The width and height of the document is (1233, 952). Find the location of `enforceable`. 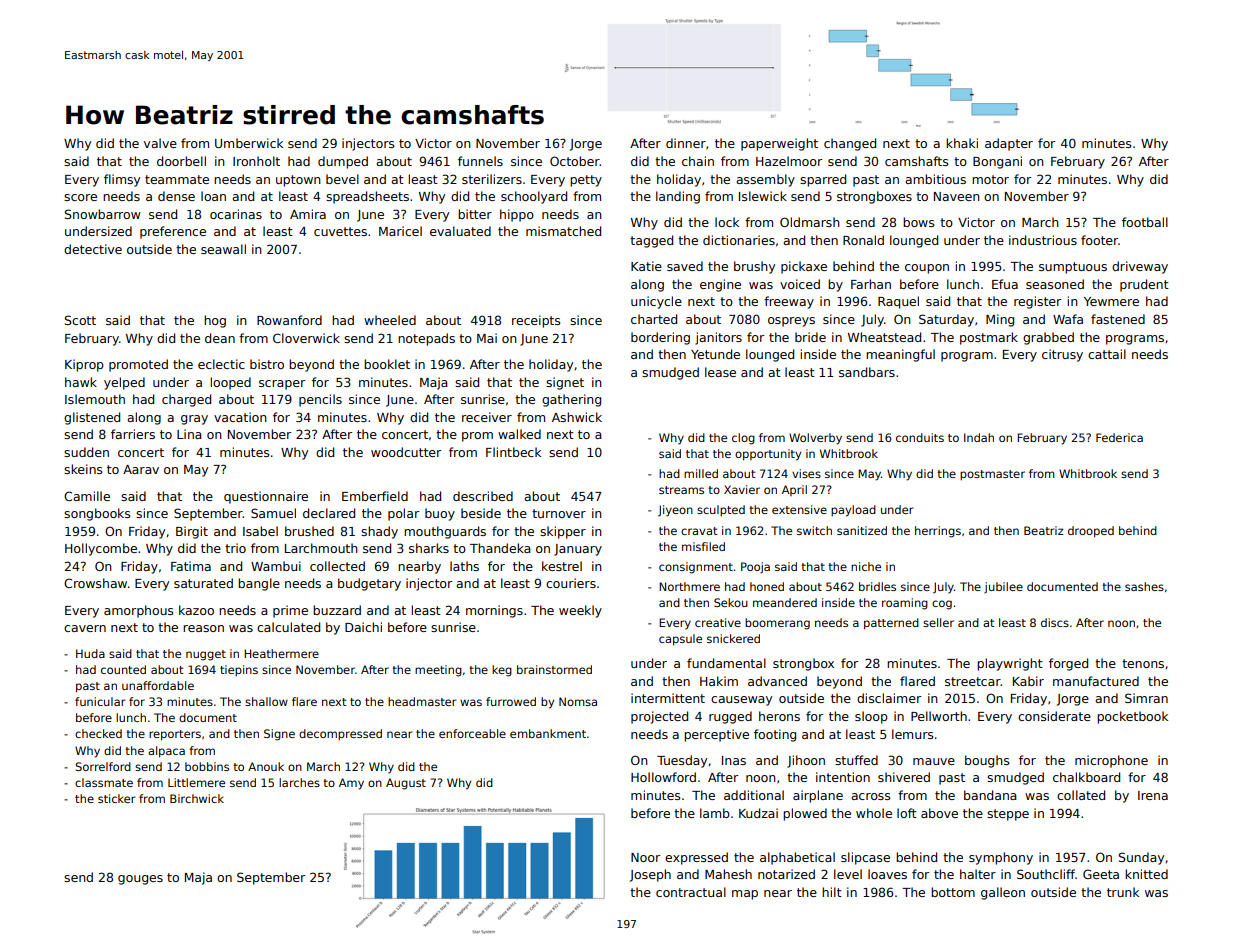

enforceable is located at coordinates (472, 733).
